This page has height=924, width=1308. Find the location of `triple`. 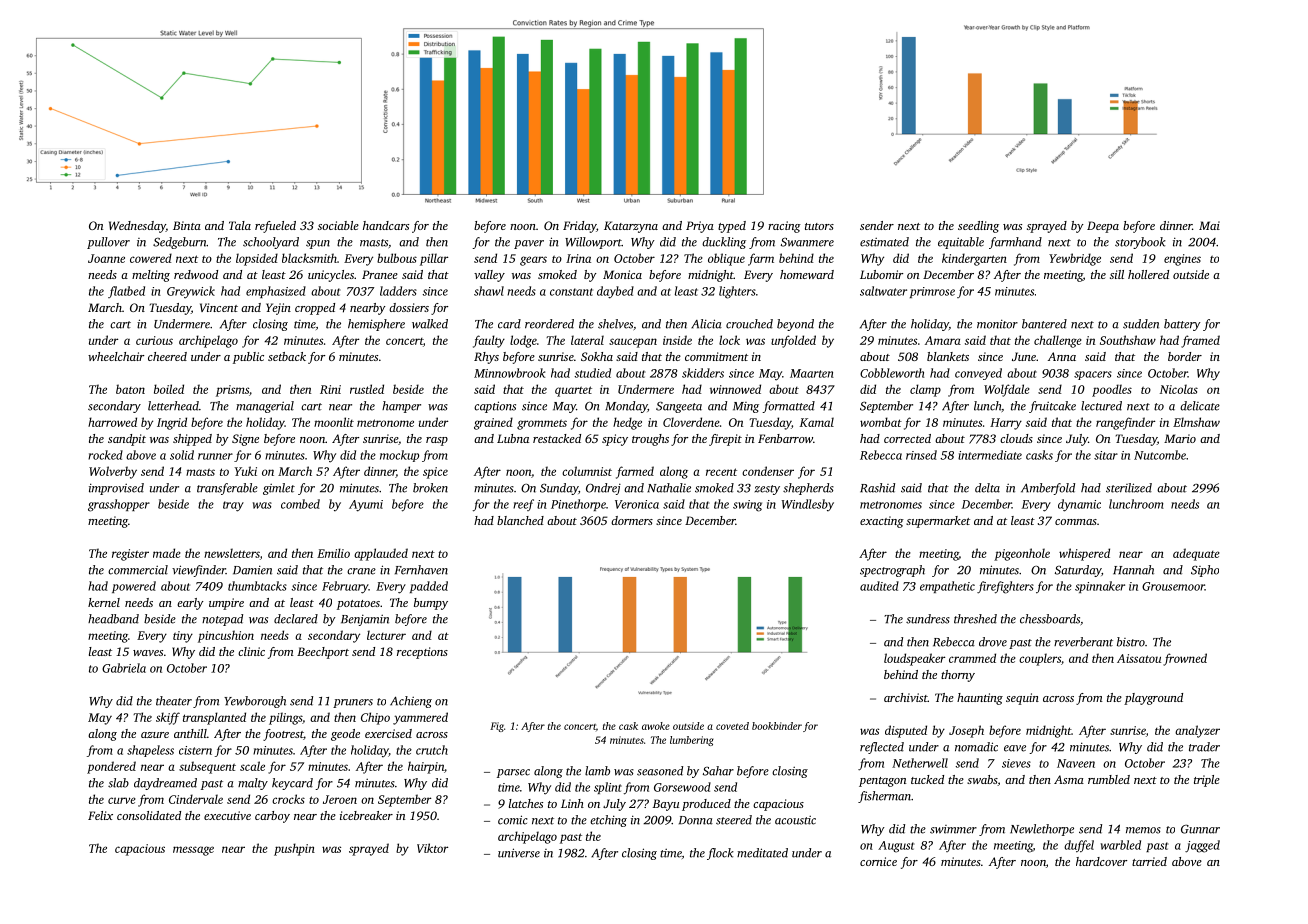

triple is located at coordinates (1207, 781).
